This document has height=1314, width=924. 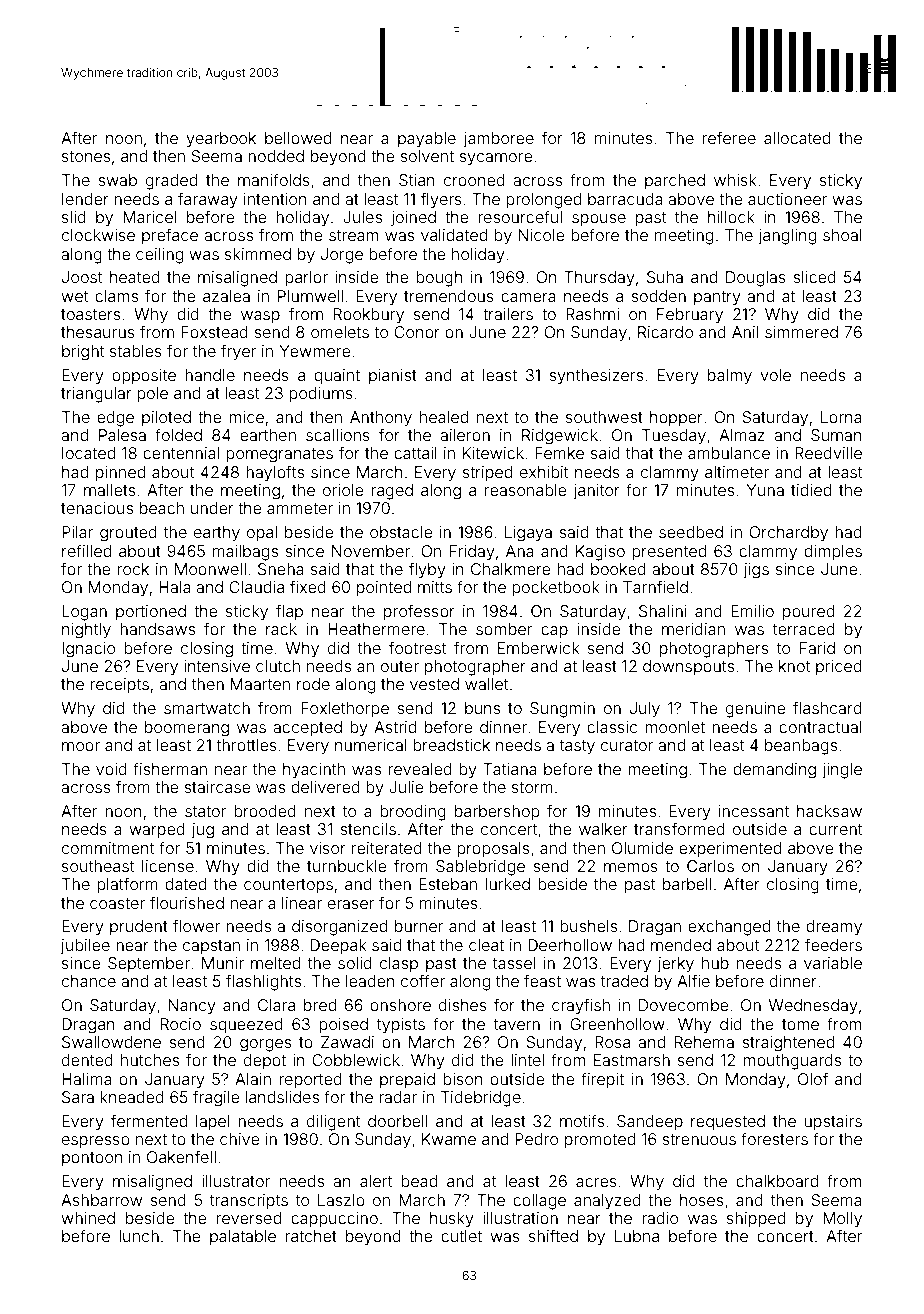 I want to click on experimented, so click(x=730, y=850).
